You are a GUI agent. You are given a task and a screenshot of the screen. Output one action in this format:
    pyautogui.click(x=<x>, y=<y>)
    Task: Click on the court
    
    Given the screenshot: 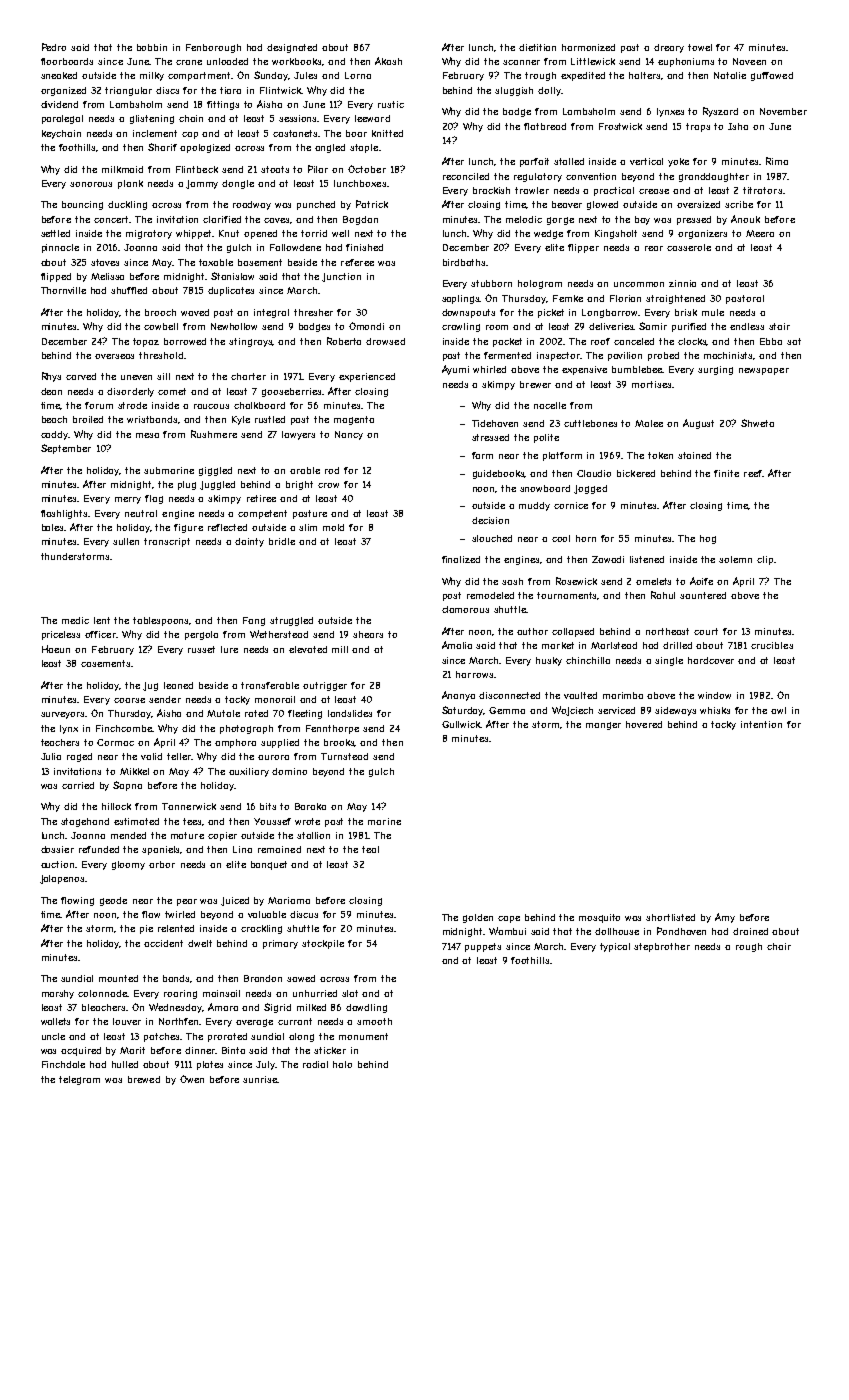 What is the action you would take?
    pyautogui.click(x=706, y=631)
